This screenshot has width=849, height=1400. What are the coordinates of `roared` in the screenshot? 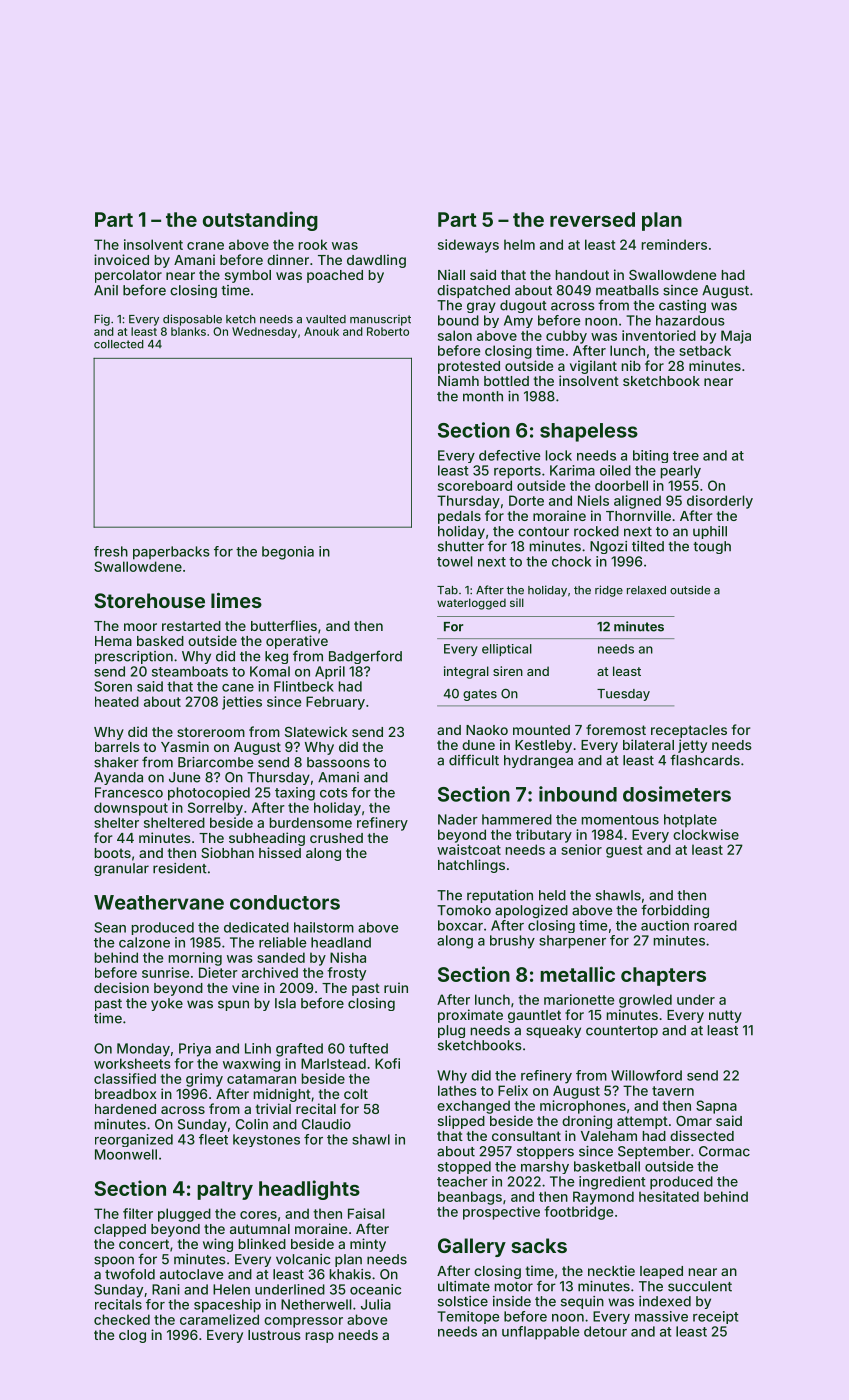 It's located at (715, 925).
